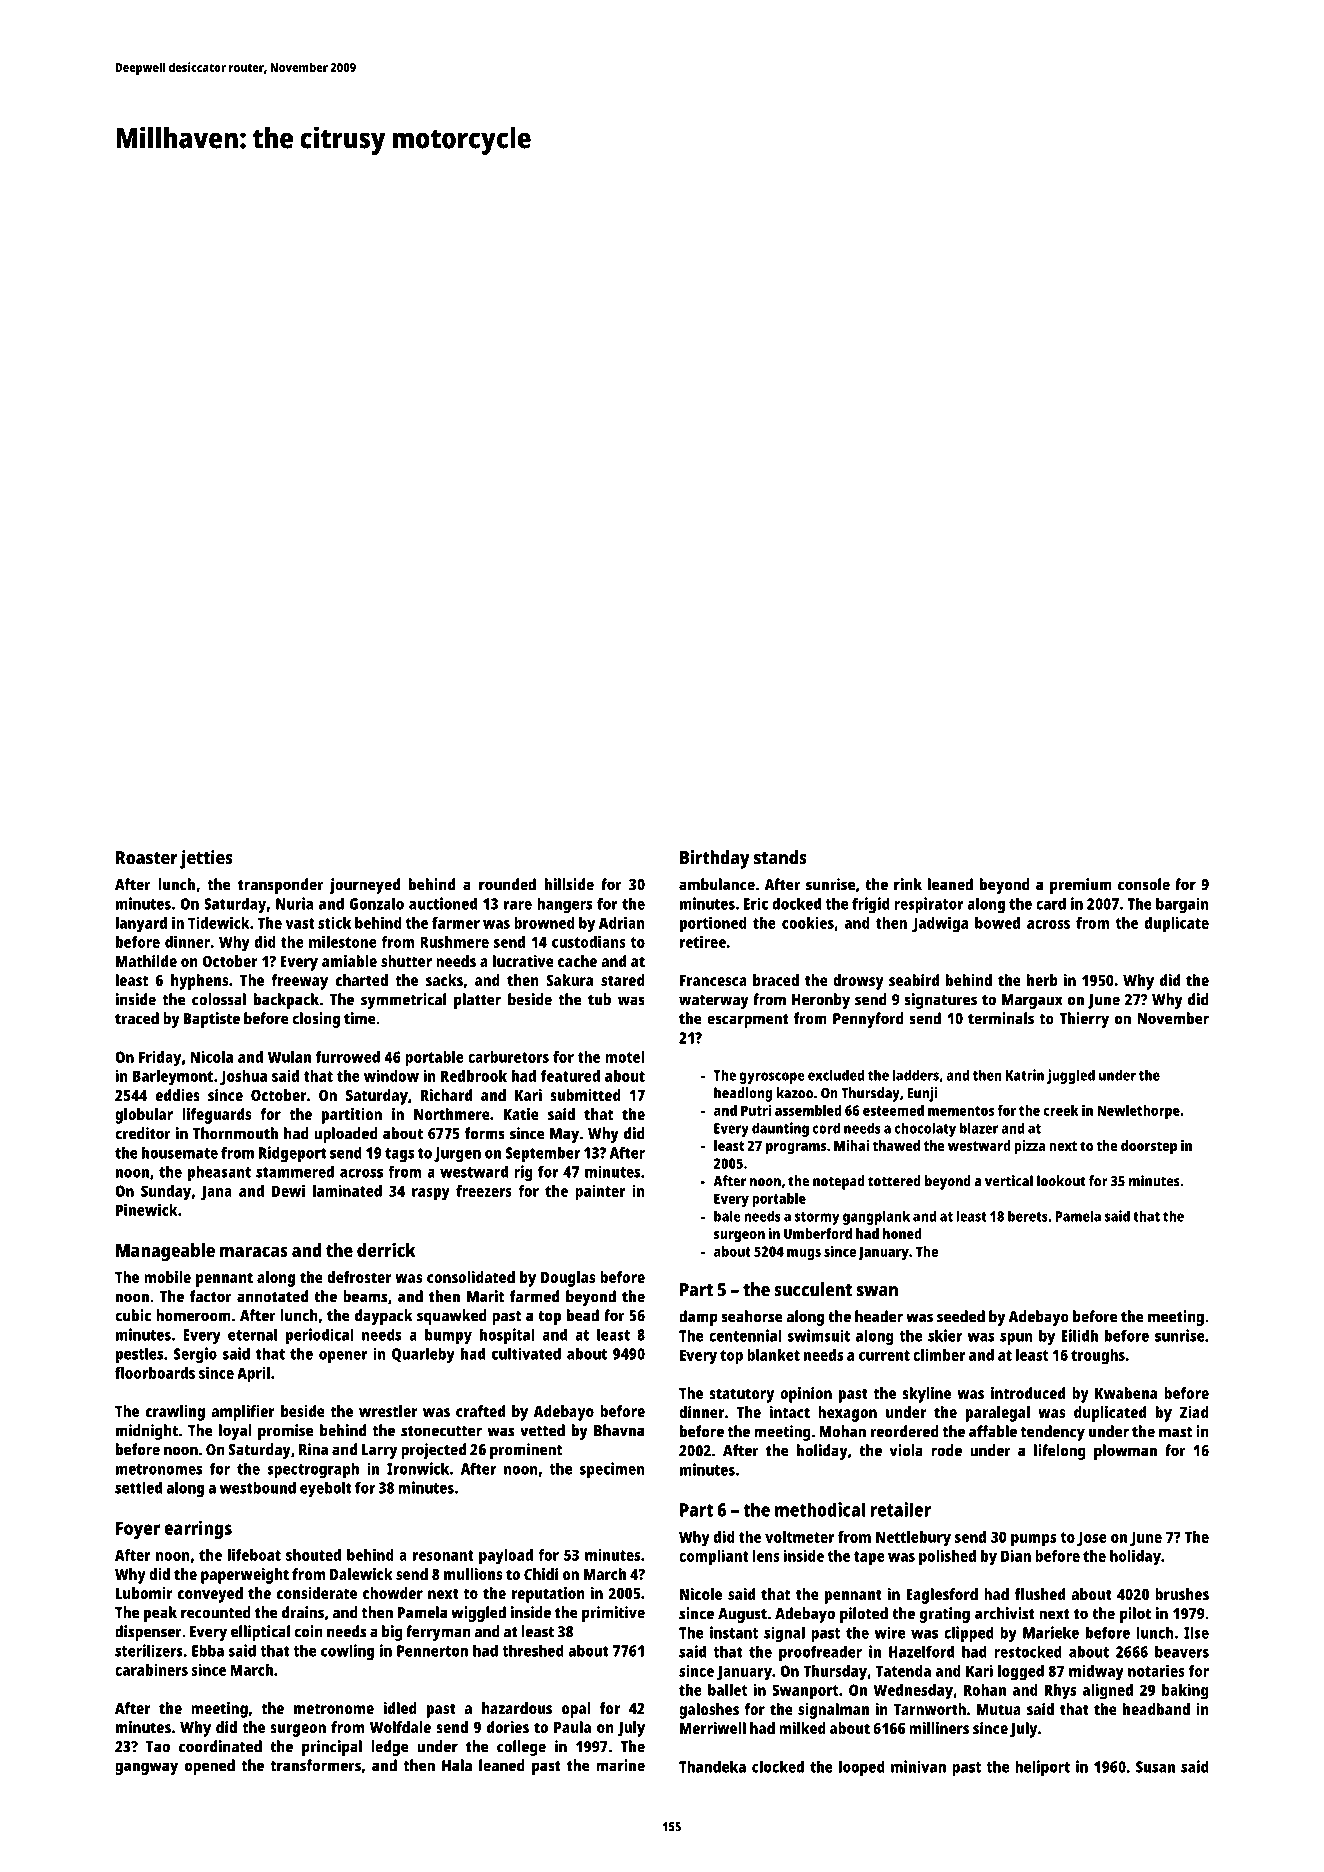 This page has width=1324, height=1872. What do you see at coordinates (613, 1614) in the page?
I see `primitive` at bounding box center [613, 1614].
